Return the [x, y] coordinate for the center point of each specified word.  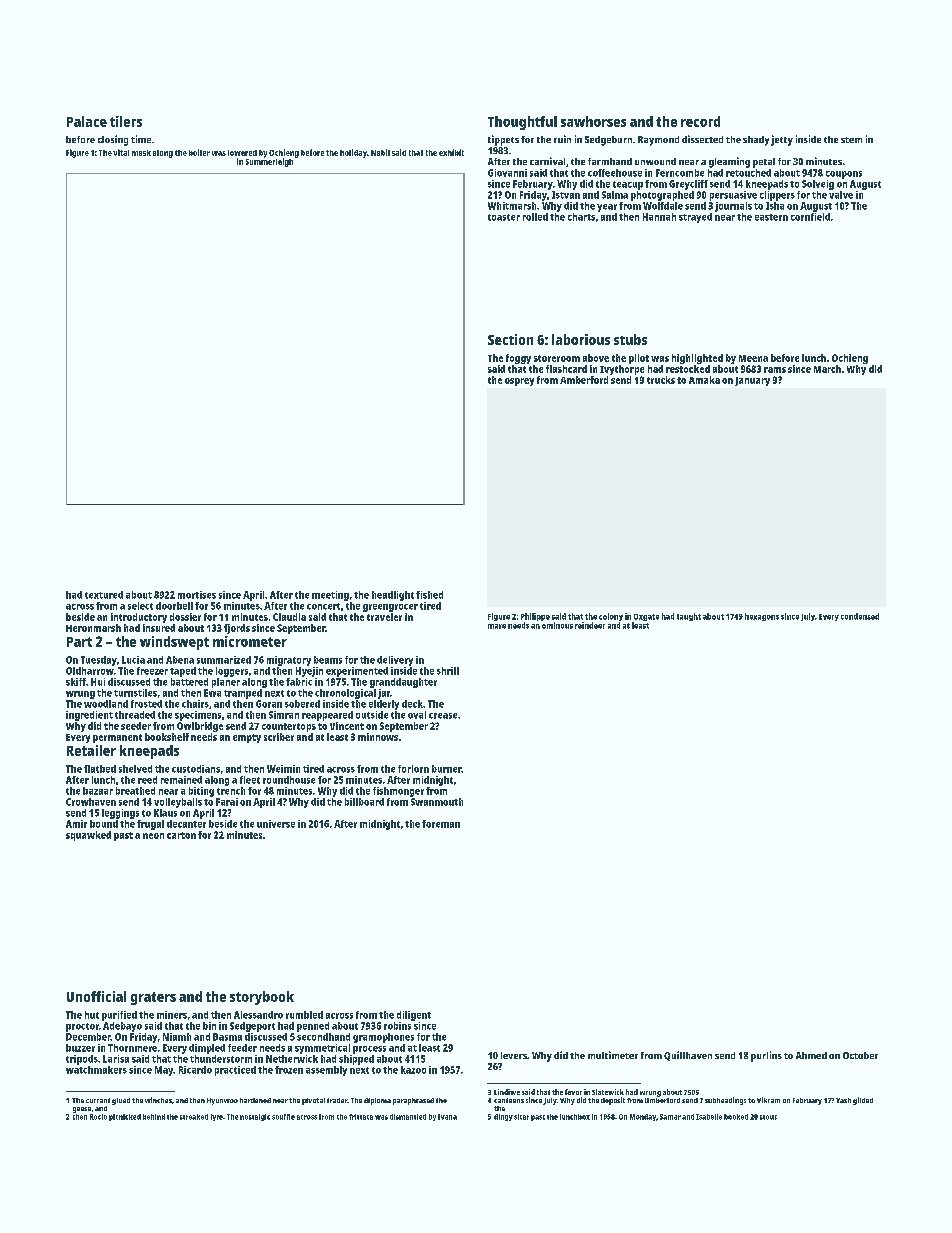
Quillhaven [688, 1056]
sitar [521, 1117]
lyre [217, 1117]
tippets [503, 140]
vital [121, 152]
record [700, 121]
